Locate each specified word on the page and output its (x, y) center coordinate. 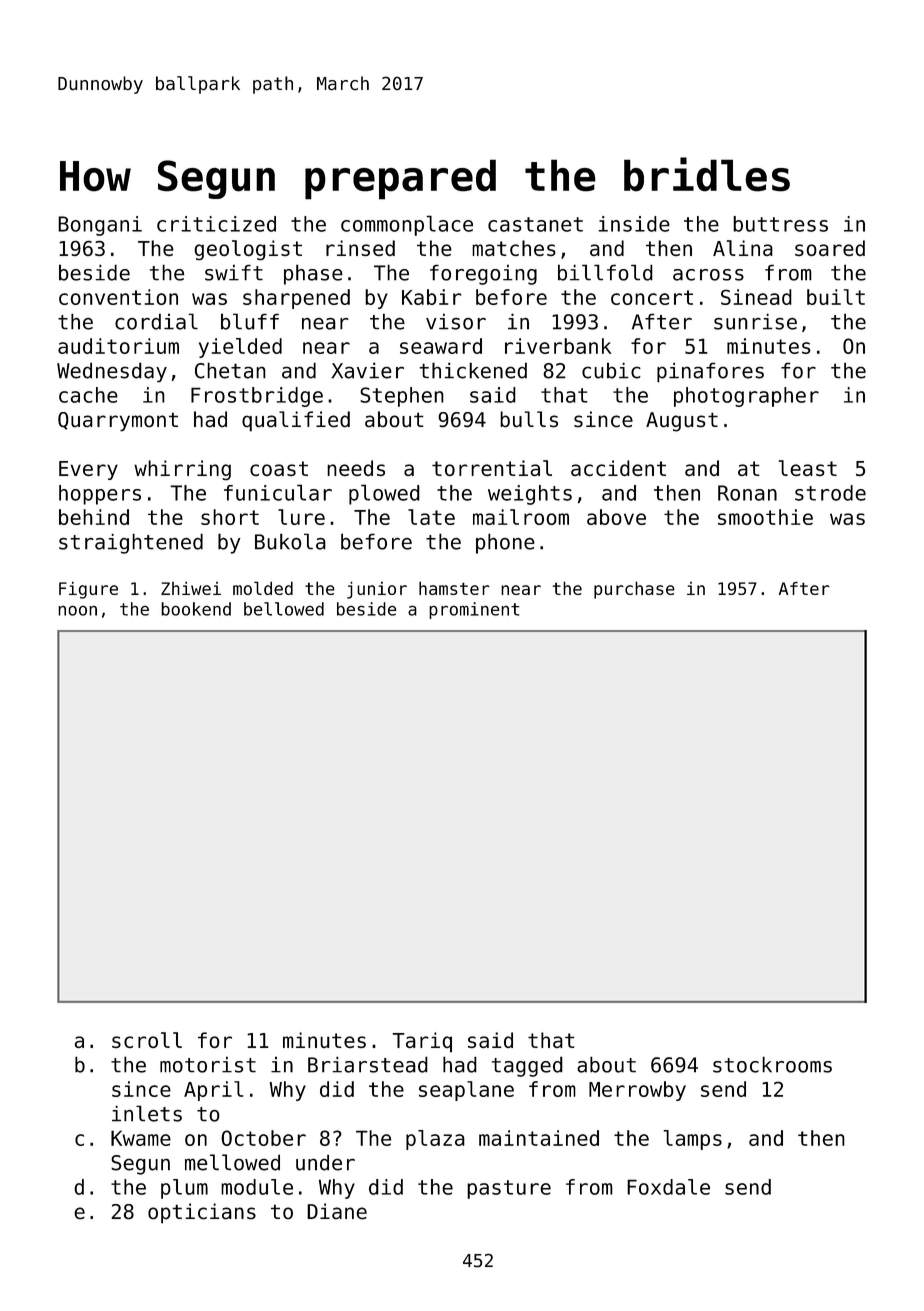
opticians (202, 1213)
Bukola (290, 541)
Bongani (100, 226)
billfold (605, 272)
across (708, 275)
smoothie (765, 517)
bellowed (284, 609)
